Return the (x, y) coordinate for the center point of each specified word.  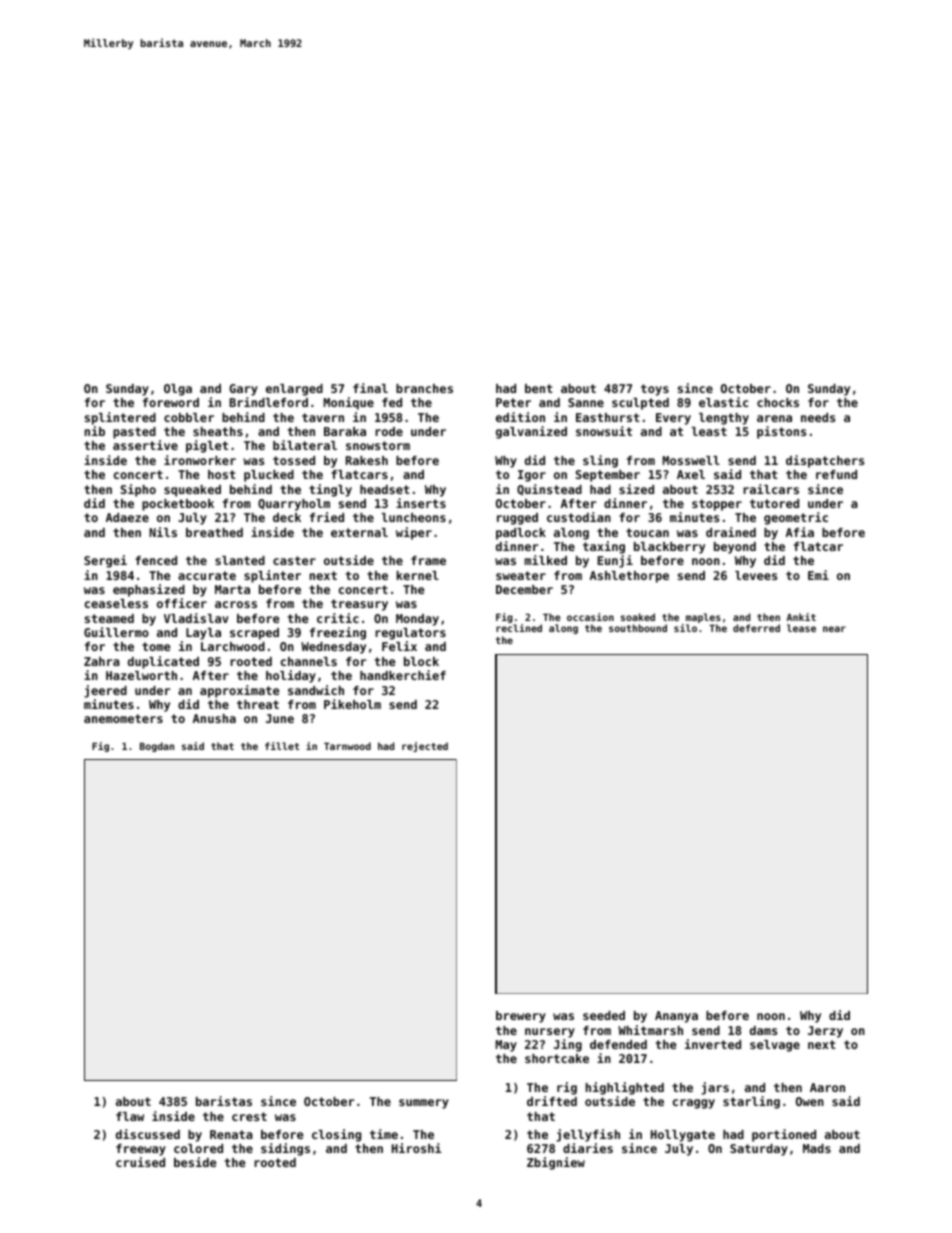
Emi (818, 575)
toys (655, 390)
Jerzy (825, 1032)
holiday (291, 676)
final (370, 388)
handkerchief (403, 675)
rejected (425, 747)
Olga (178, 390)
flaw (130, 1116)
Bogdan (157, 747)
